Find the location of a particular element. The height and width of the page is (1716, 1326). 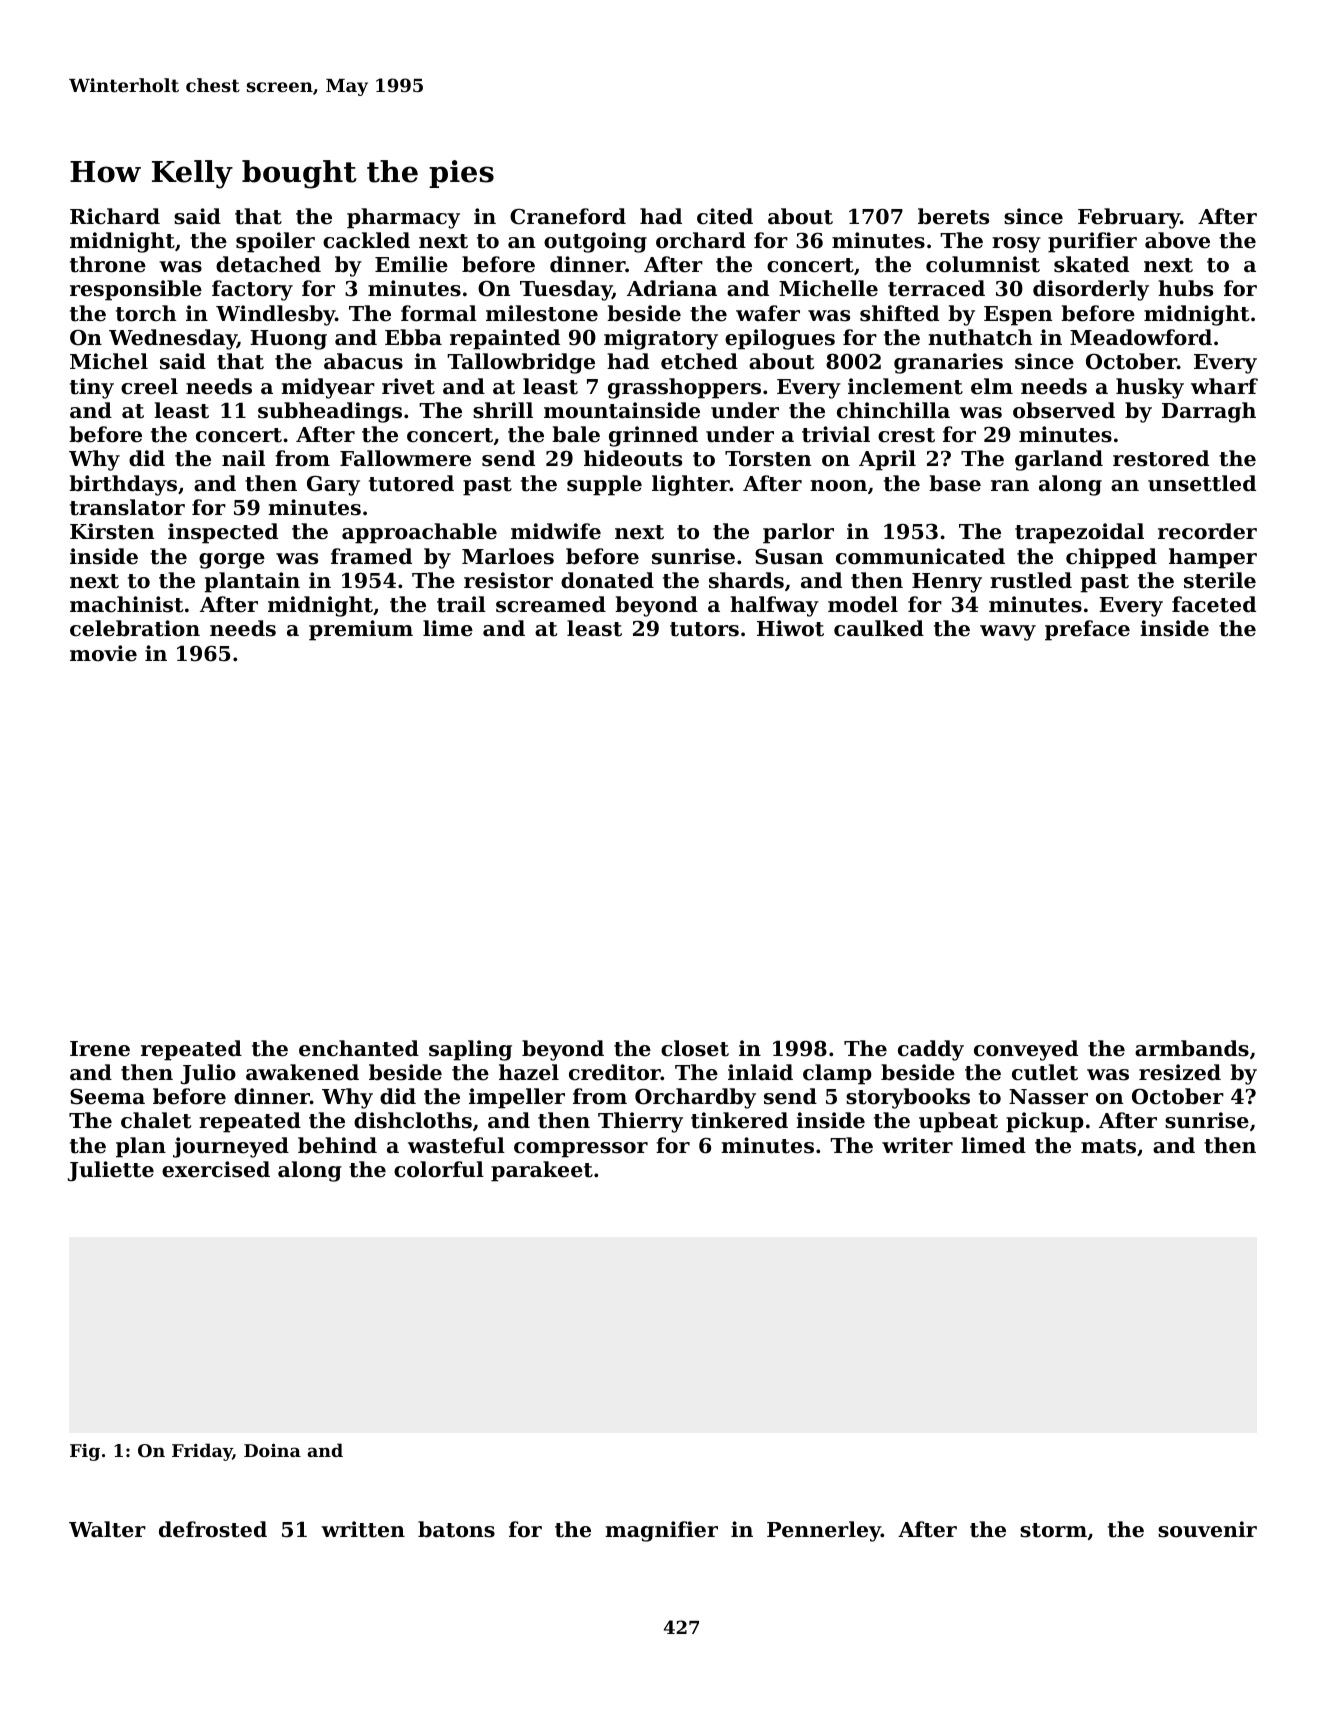

Friday is located at coordinates (202, 1452).
